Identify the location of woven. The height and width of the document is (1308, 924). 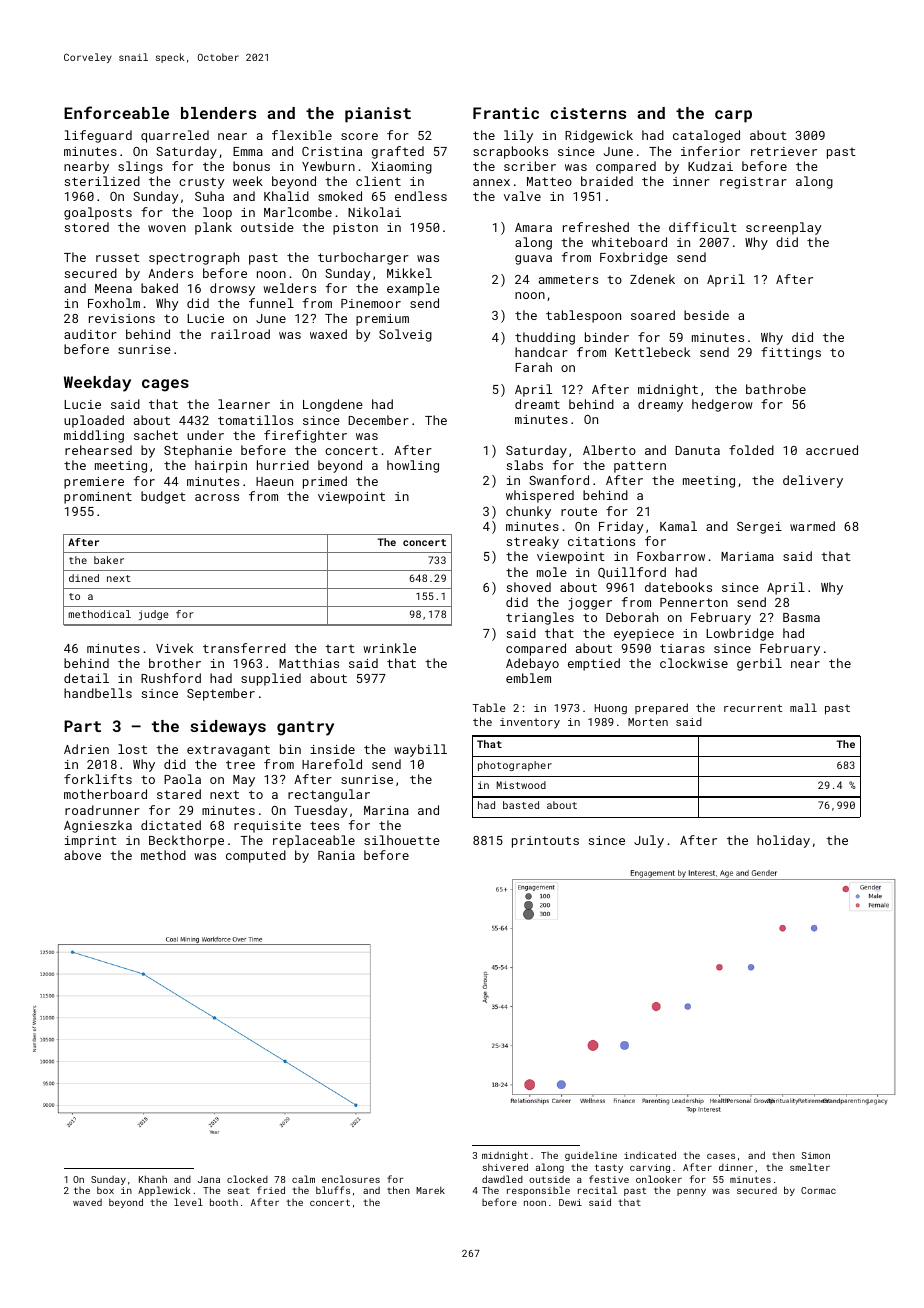
(167, 228).
